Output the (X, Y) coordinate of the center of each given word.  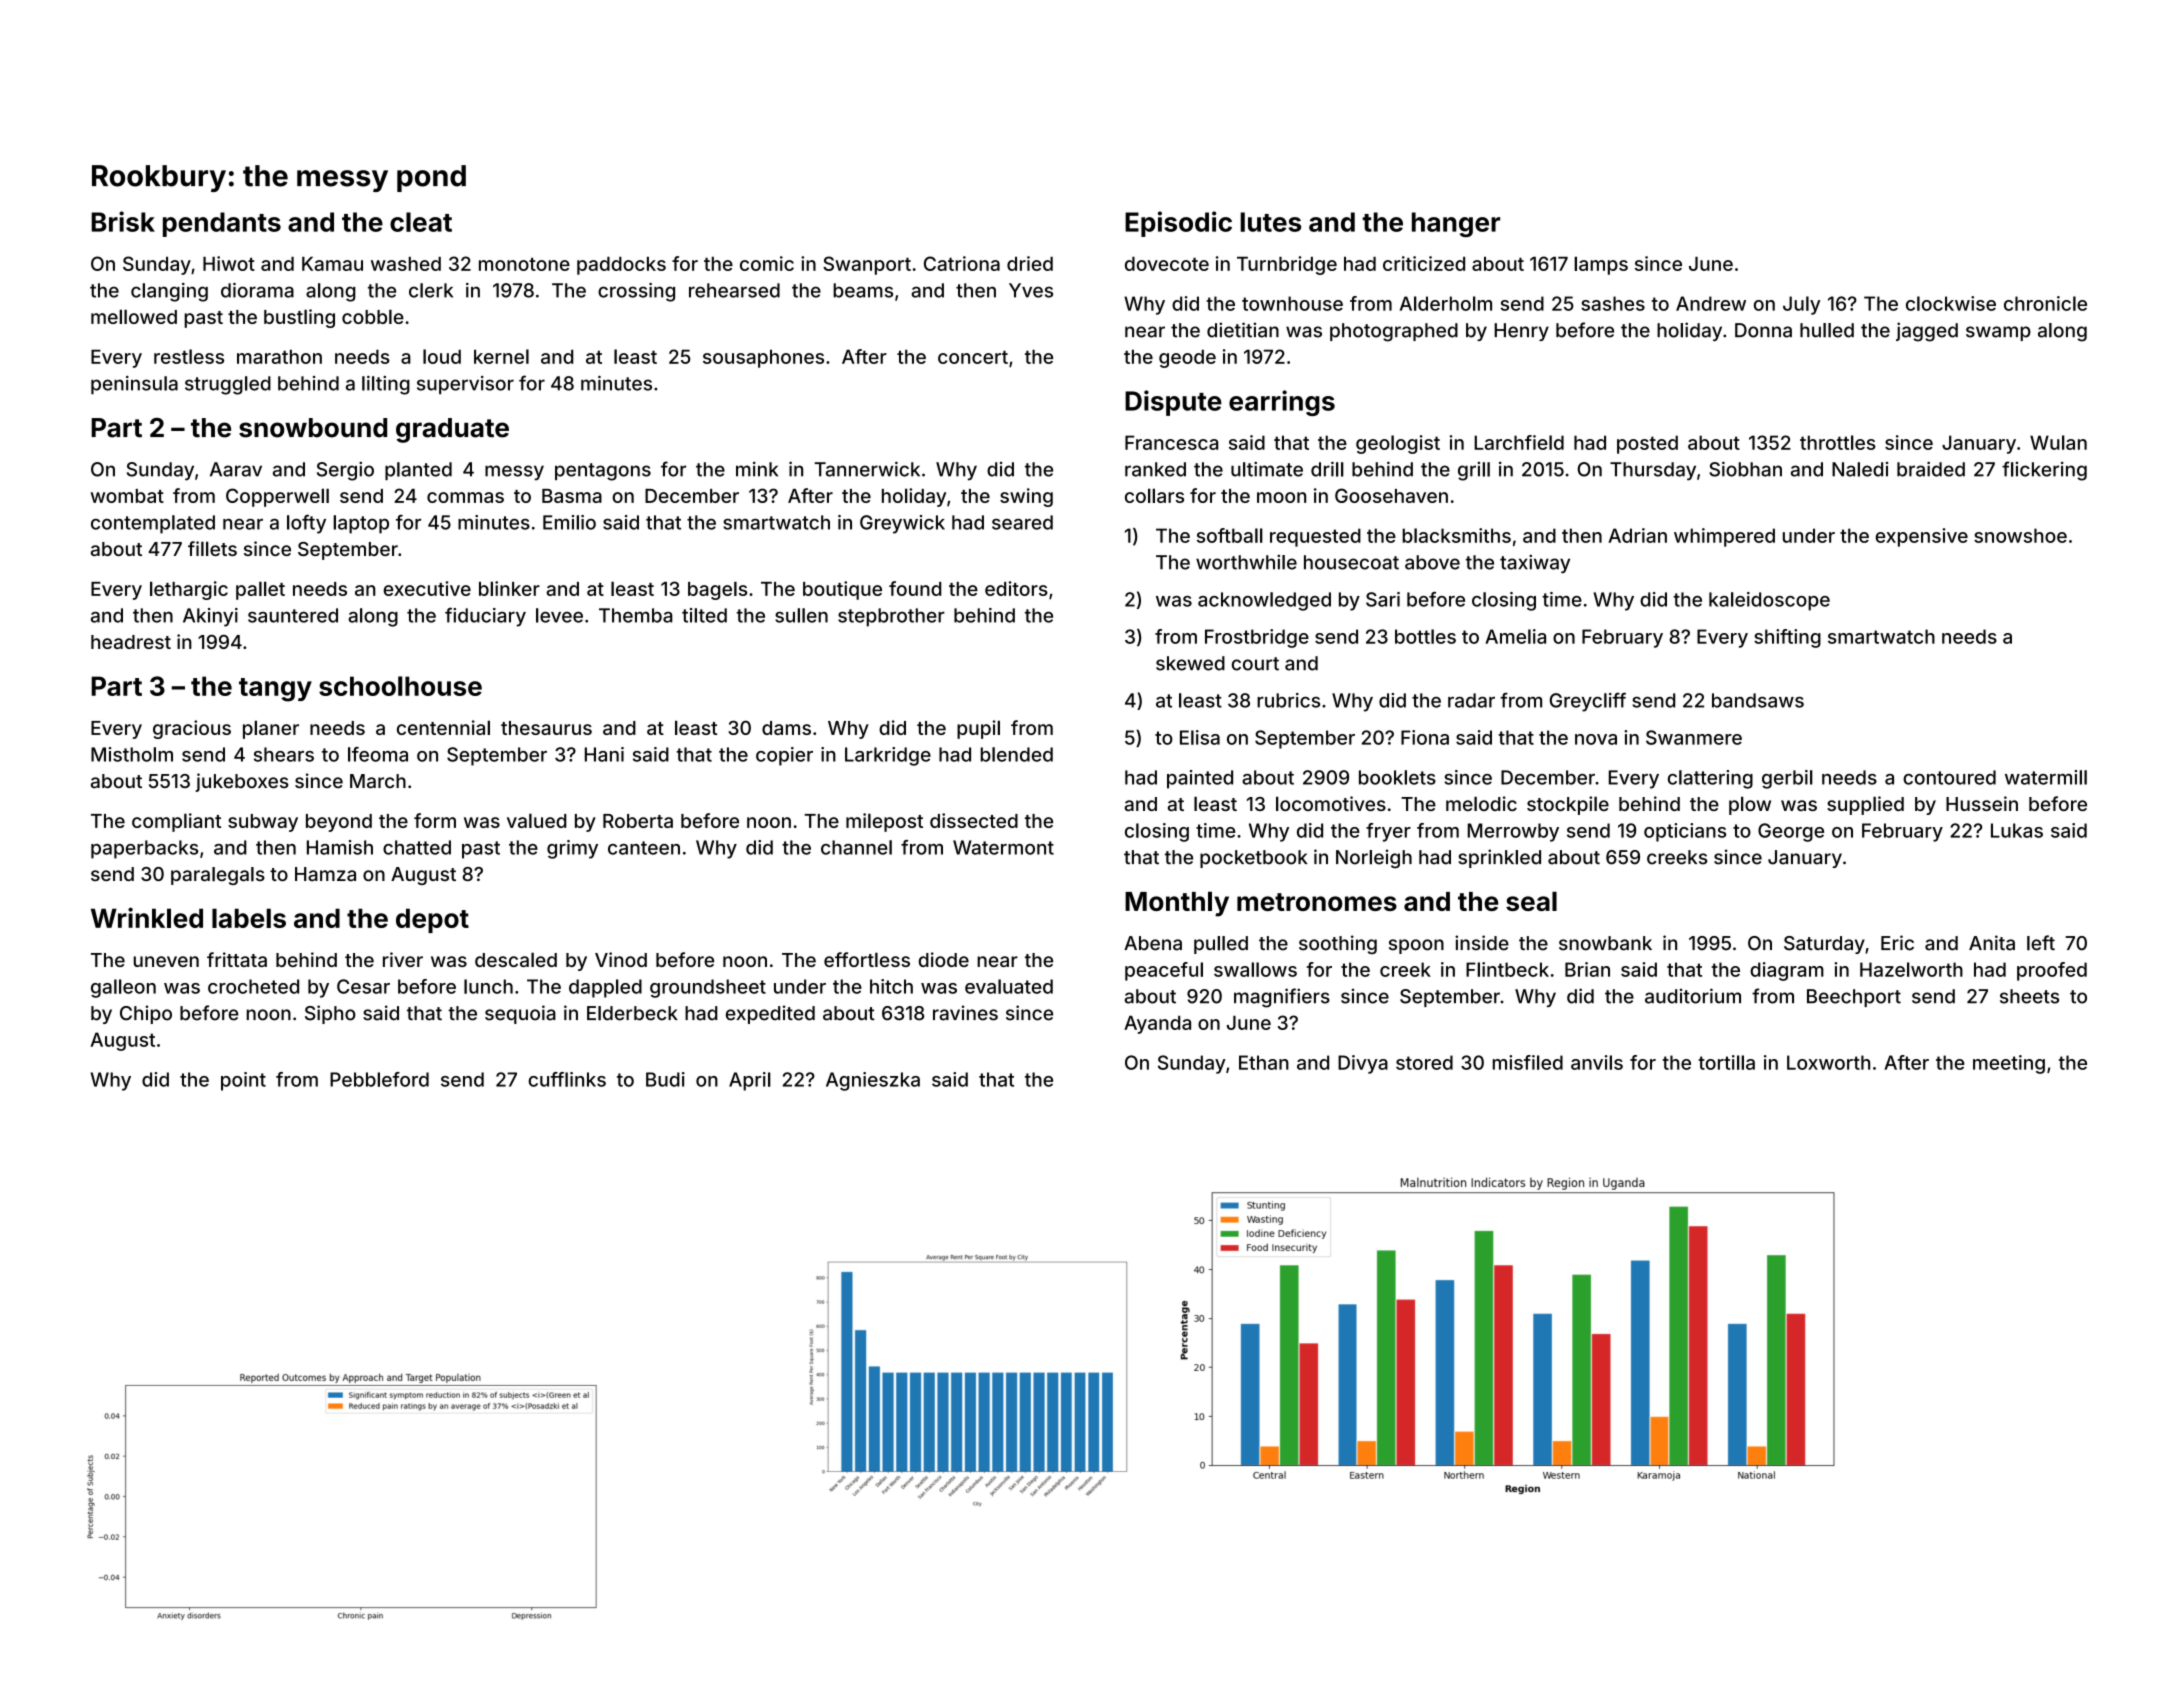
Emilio (569, 522)
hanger (1456, 224)
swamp (1998, 333)
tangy (275, 690)
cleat (421, 222)
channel (856, 847)
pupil (978, 729)
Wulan (2058, 442)
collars (1154, 495)
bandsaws (1758, 700)
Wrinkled (147, 917)
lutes (1270, 222)
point (243, 1081)
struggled (228, 385)
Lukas (2017, 830)
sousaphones (763, 358)
